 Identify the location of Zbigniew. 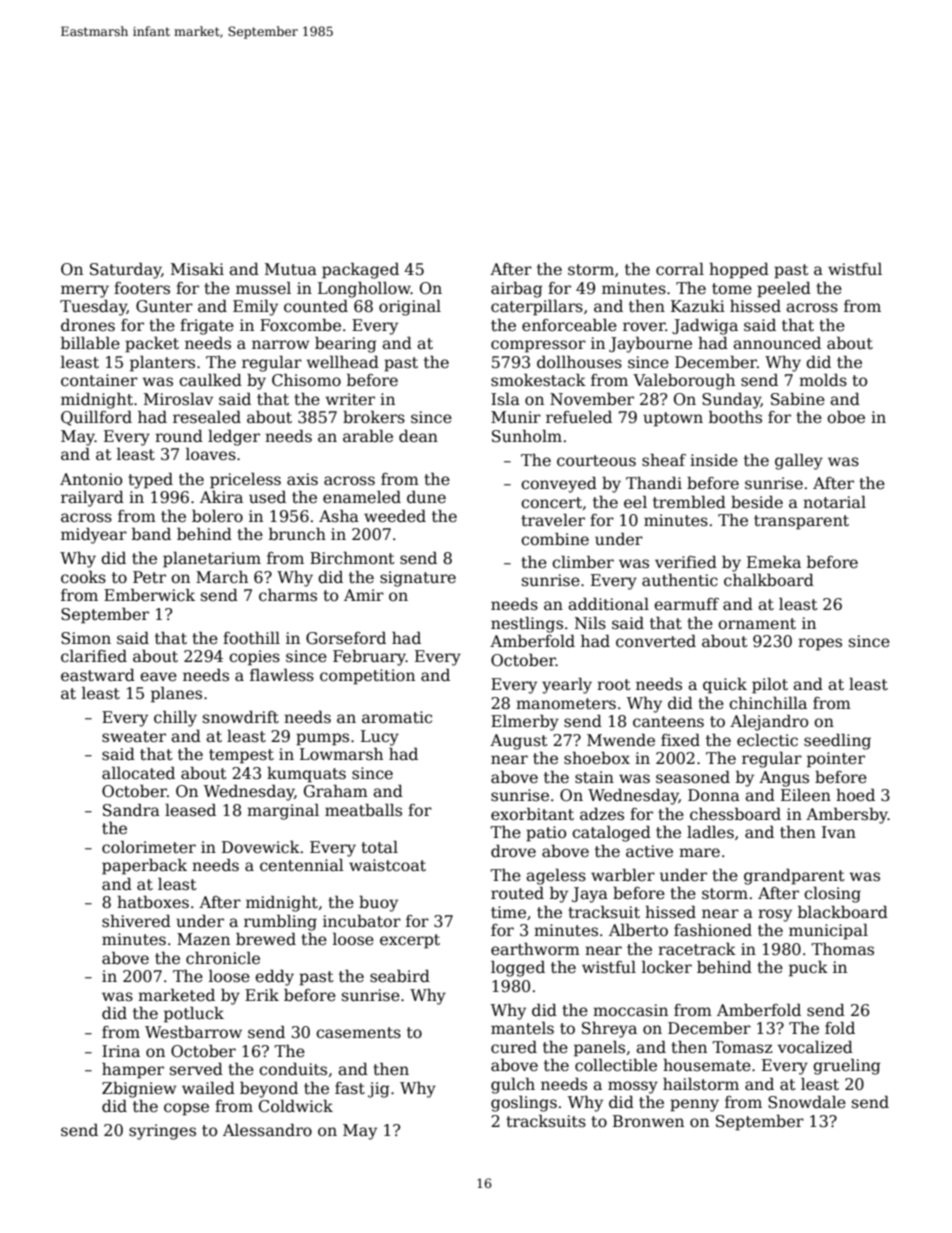
(139, 1090).
